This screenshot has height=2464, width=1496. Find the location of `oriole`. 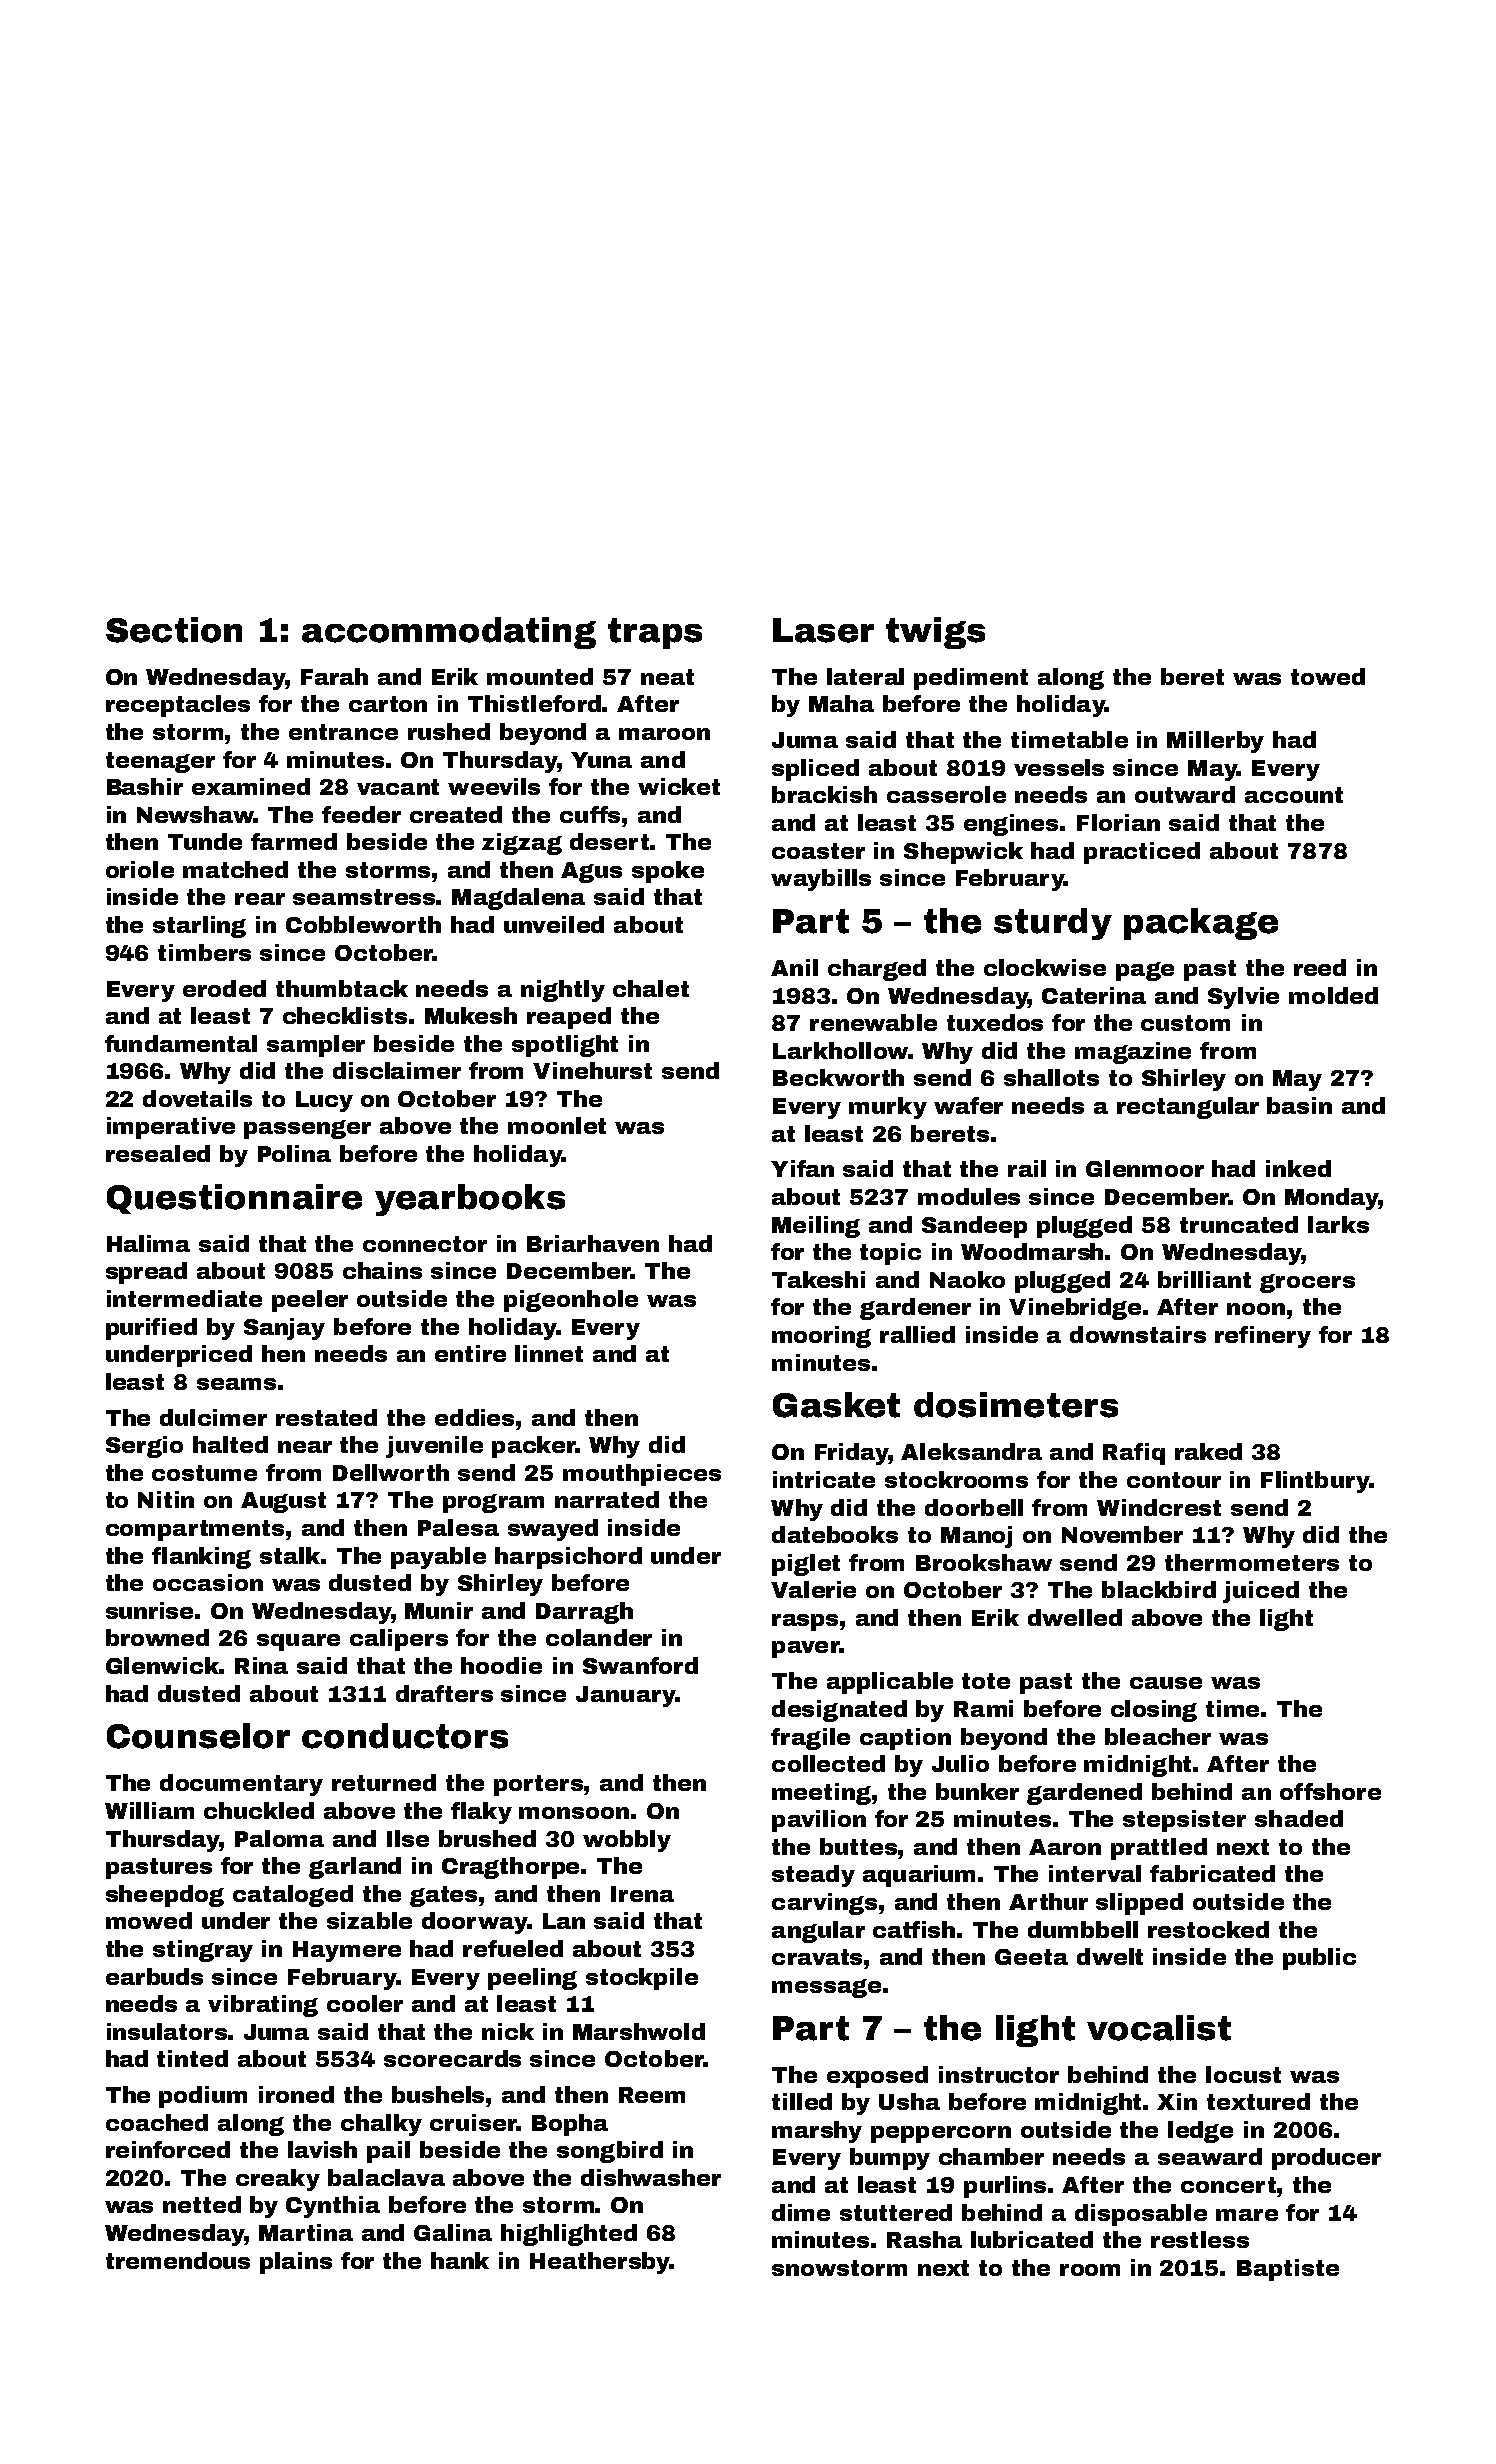

oriole is located at coordinates (140, 869).
